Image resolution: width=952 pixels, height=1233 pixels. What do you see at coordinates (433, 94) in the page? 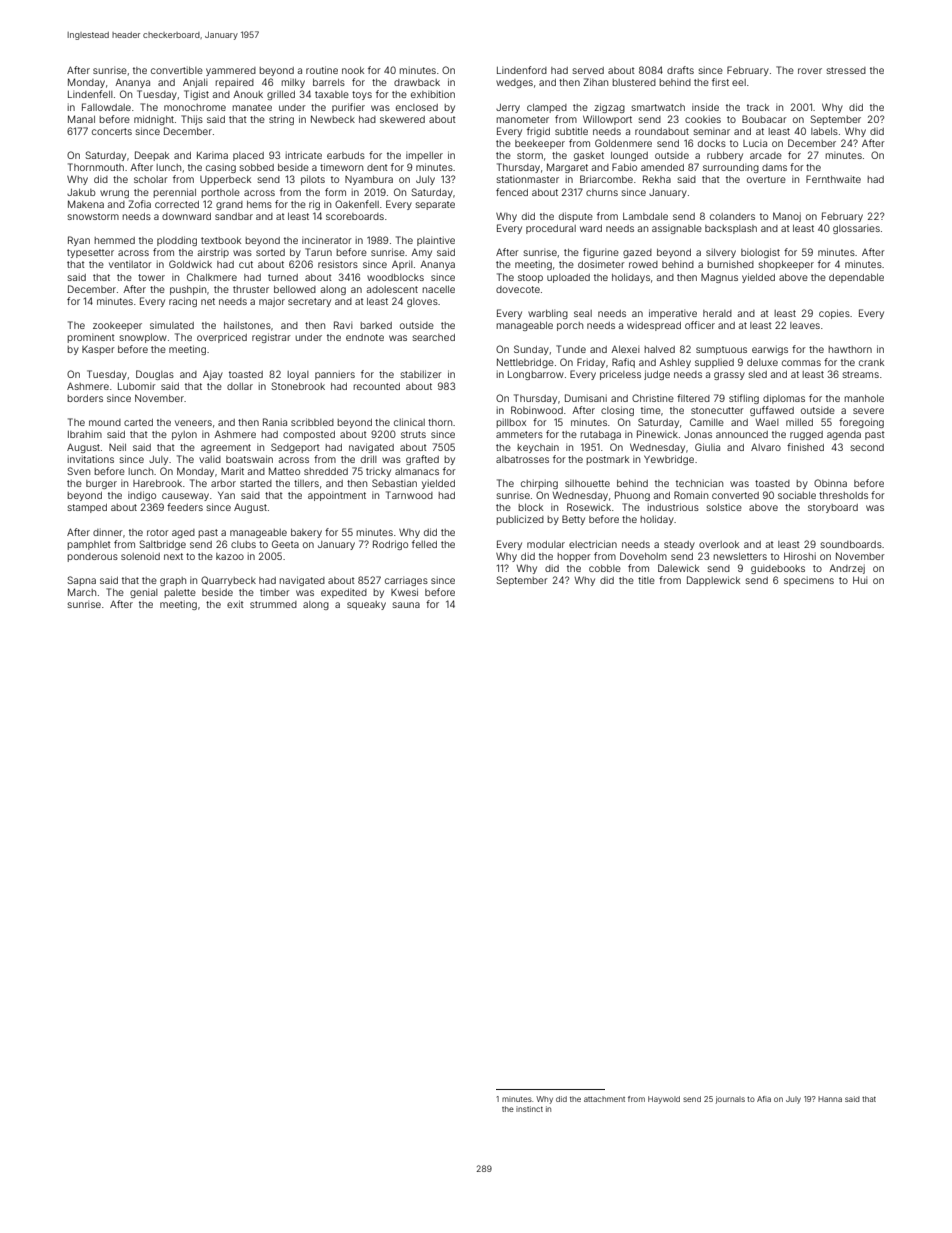
I see `exhibition` at bounding box center [433, 94].
